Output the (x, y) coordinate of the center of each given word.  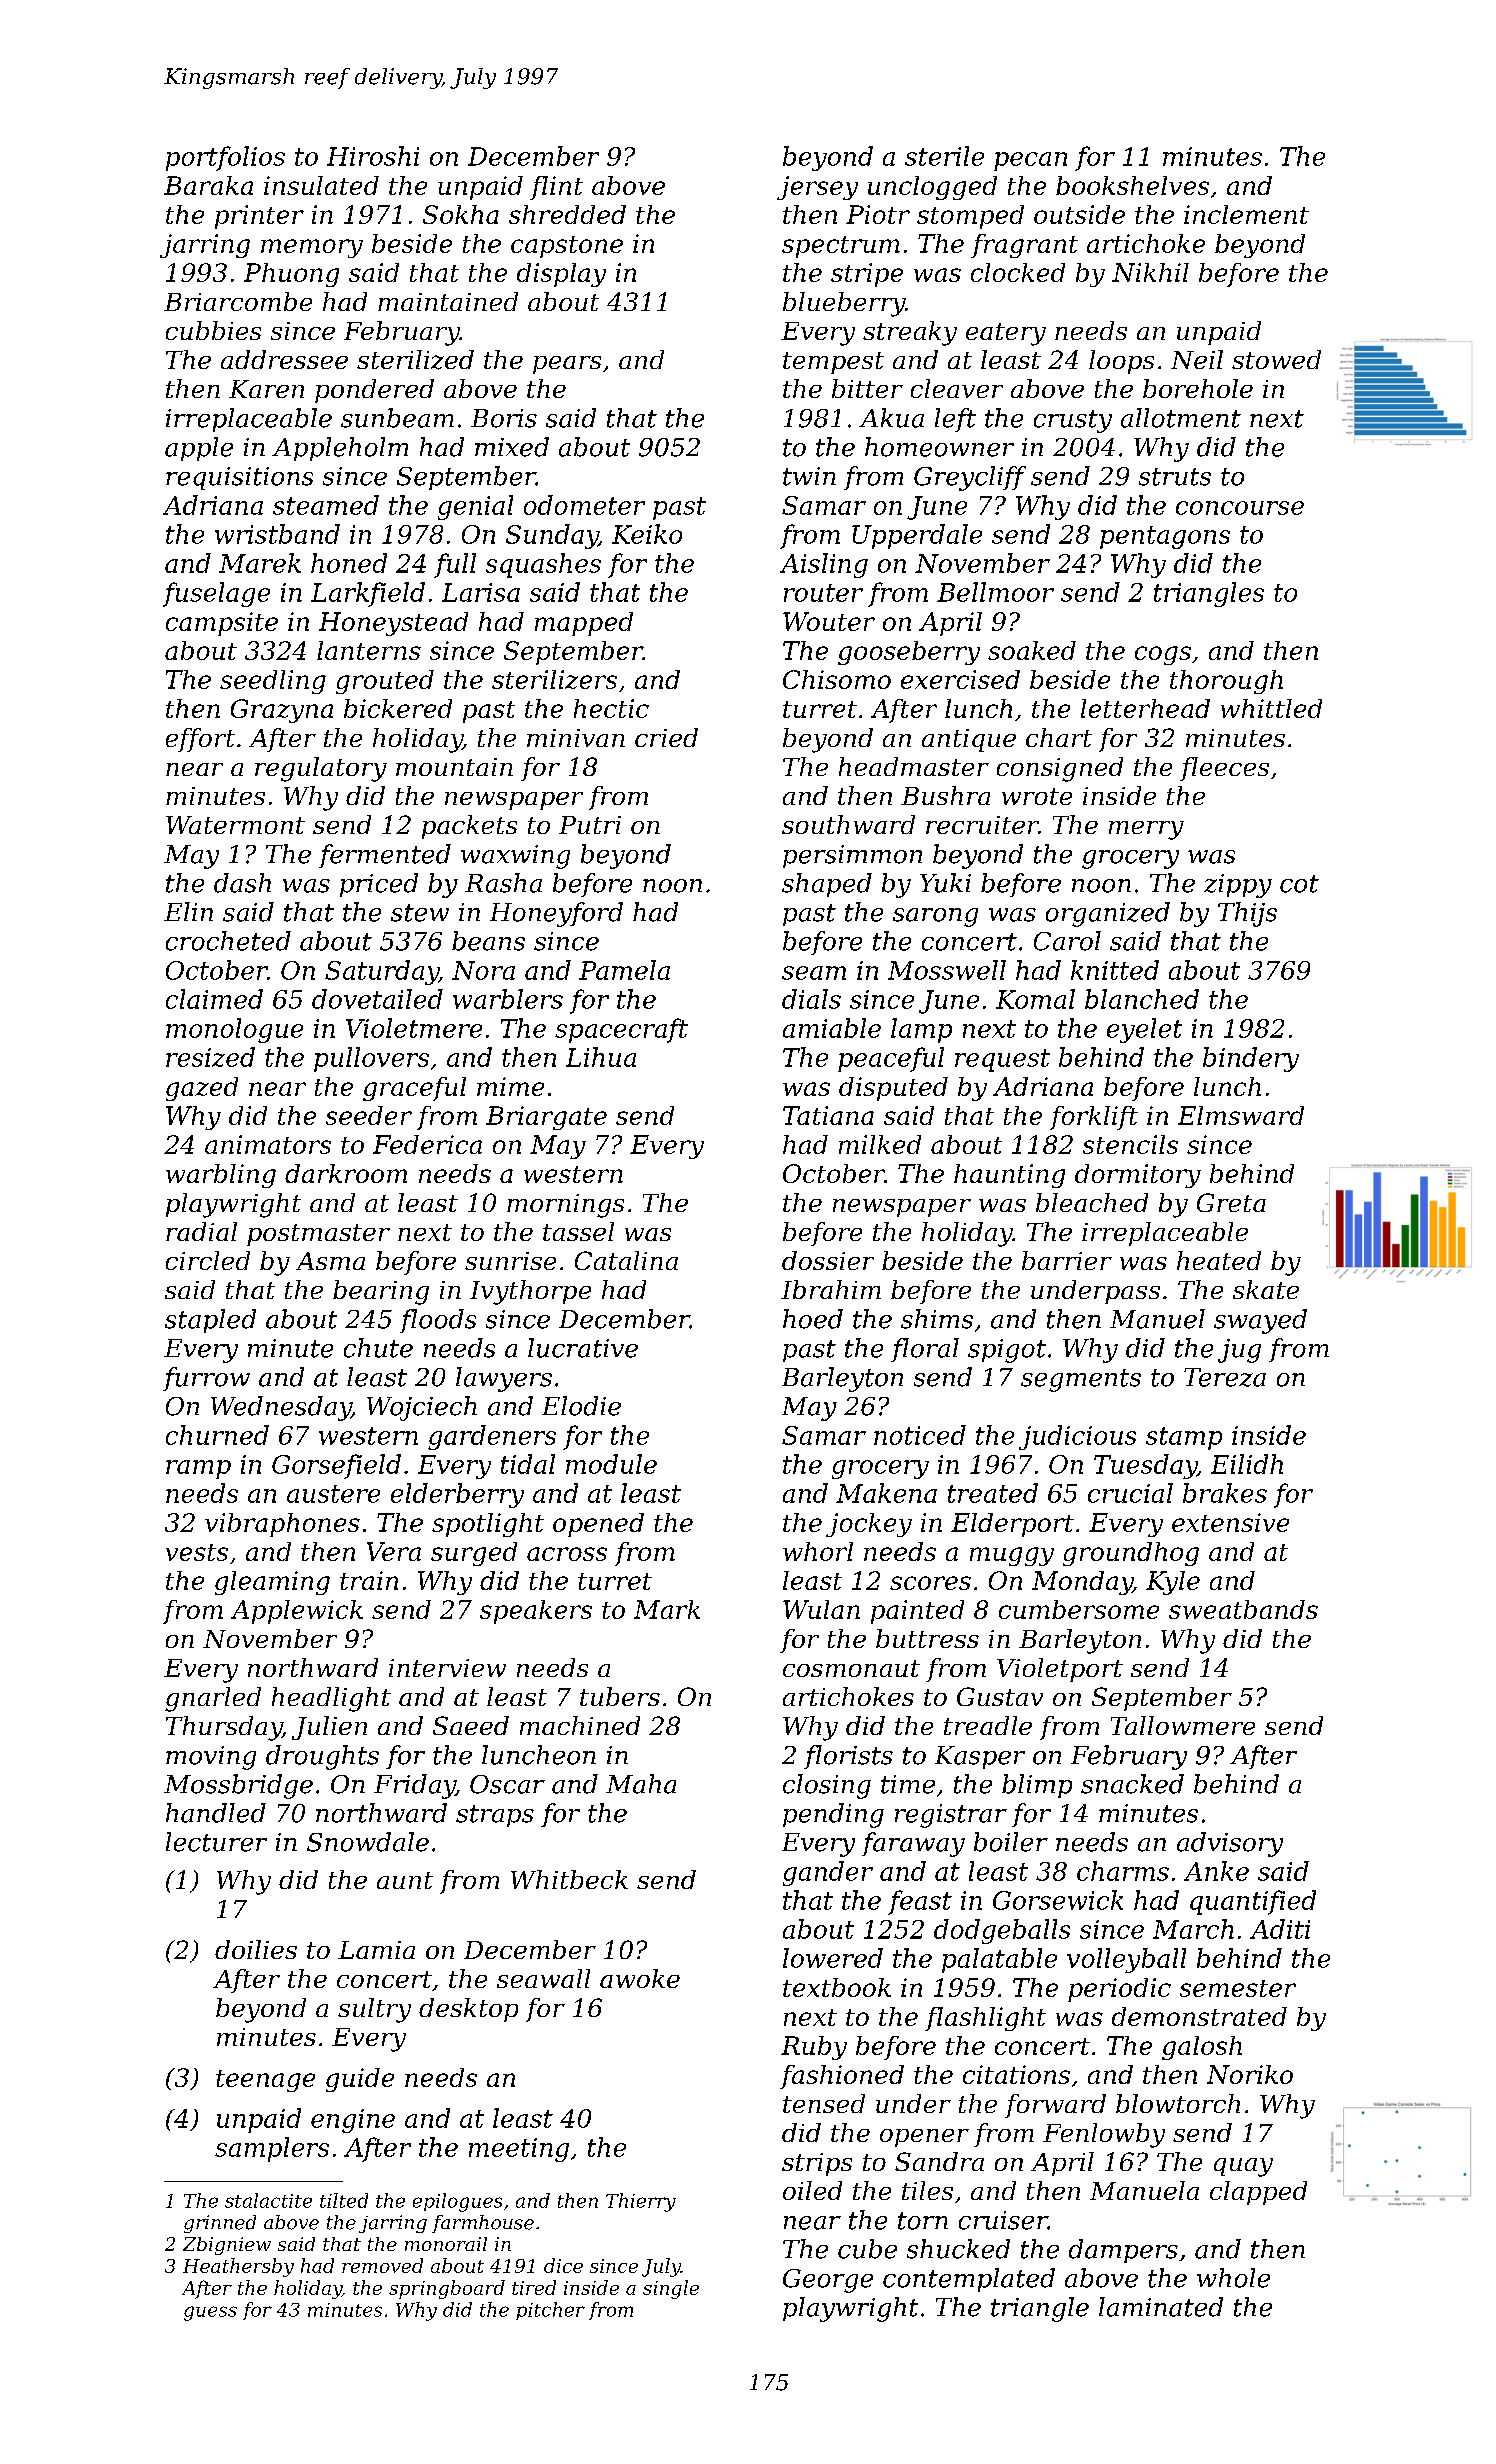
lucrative (583, 1348)
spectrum (841, 247)
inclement (1246, 214)
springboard (447, 2289)
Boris (504, 418)
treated (993, 1493)
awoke (640, 1978)
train (369, 1580)
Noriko (1250, 2074)
